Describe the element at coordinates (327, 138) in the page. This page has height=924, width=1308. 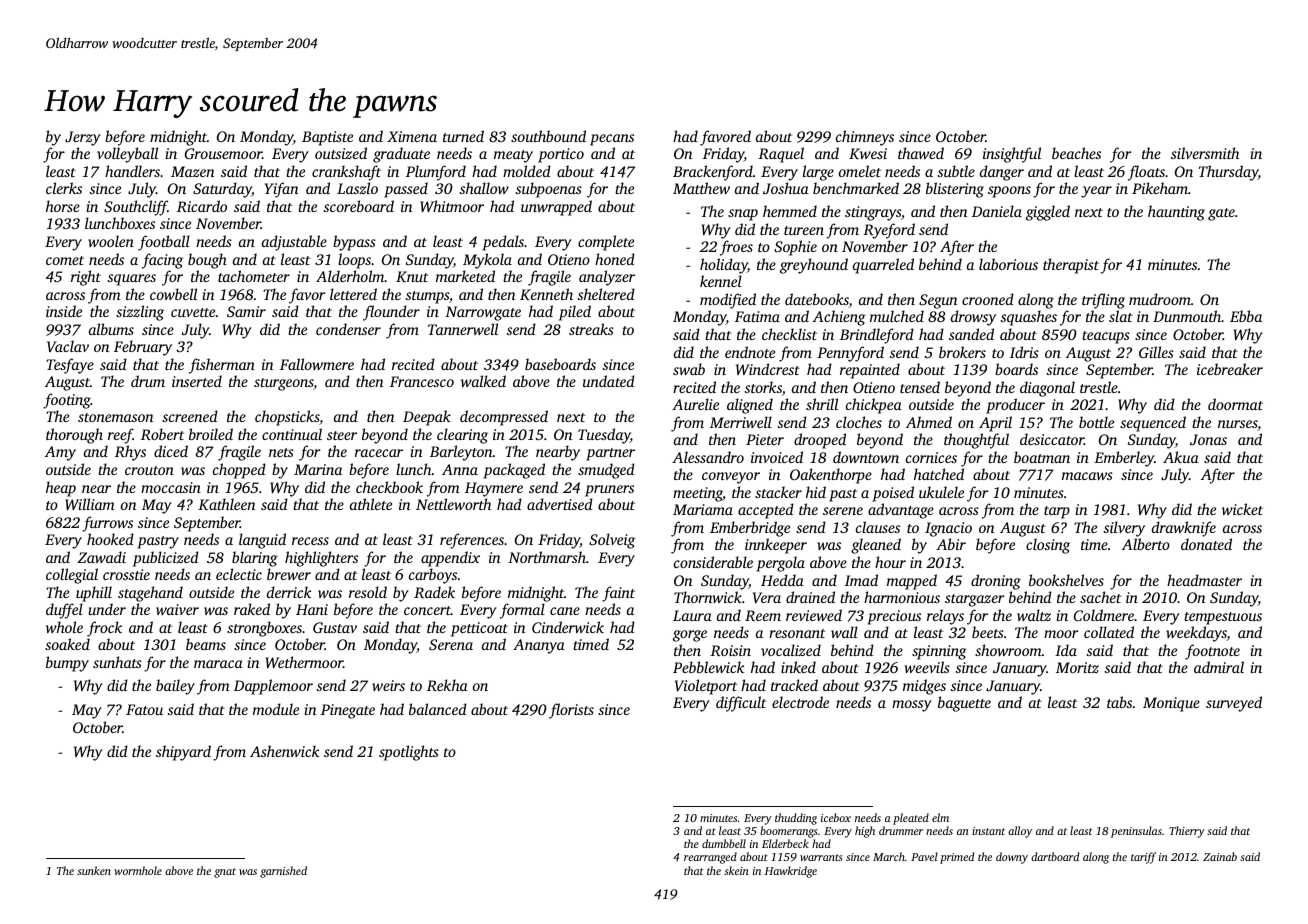
I see `Baptiste` at that location.
